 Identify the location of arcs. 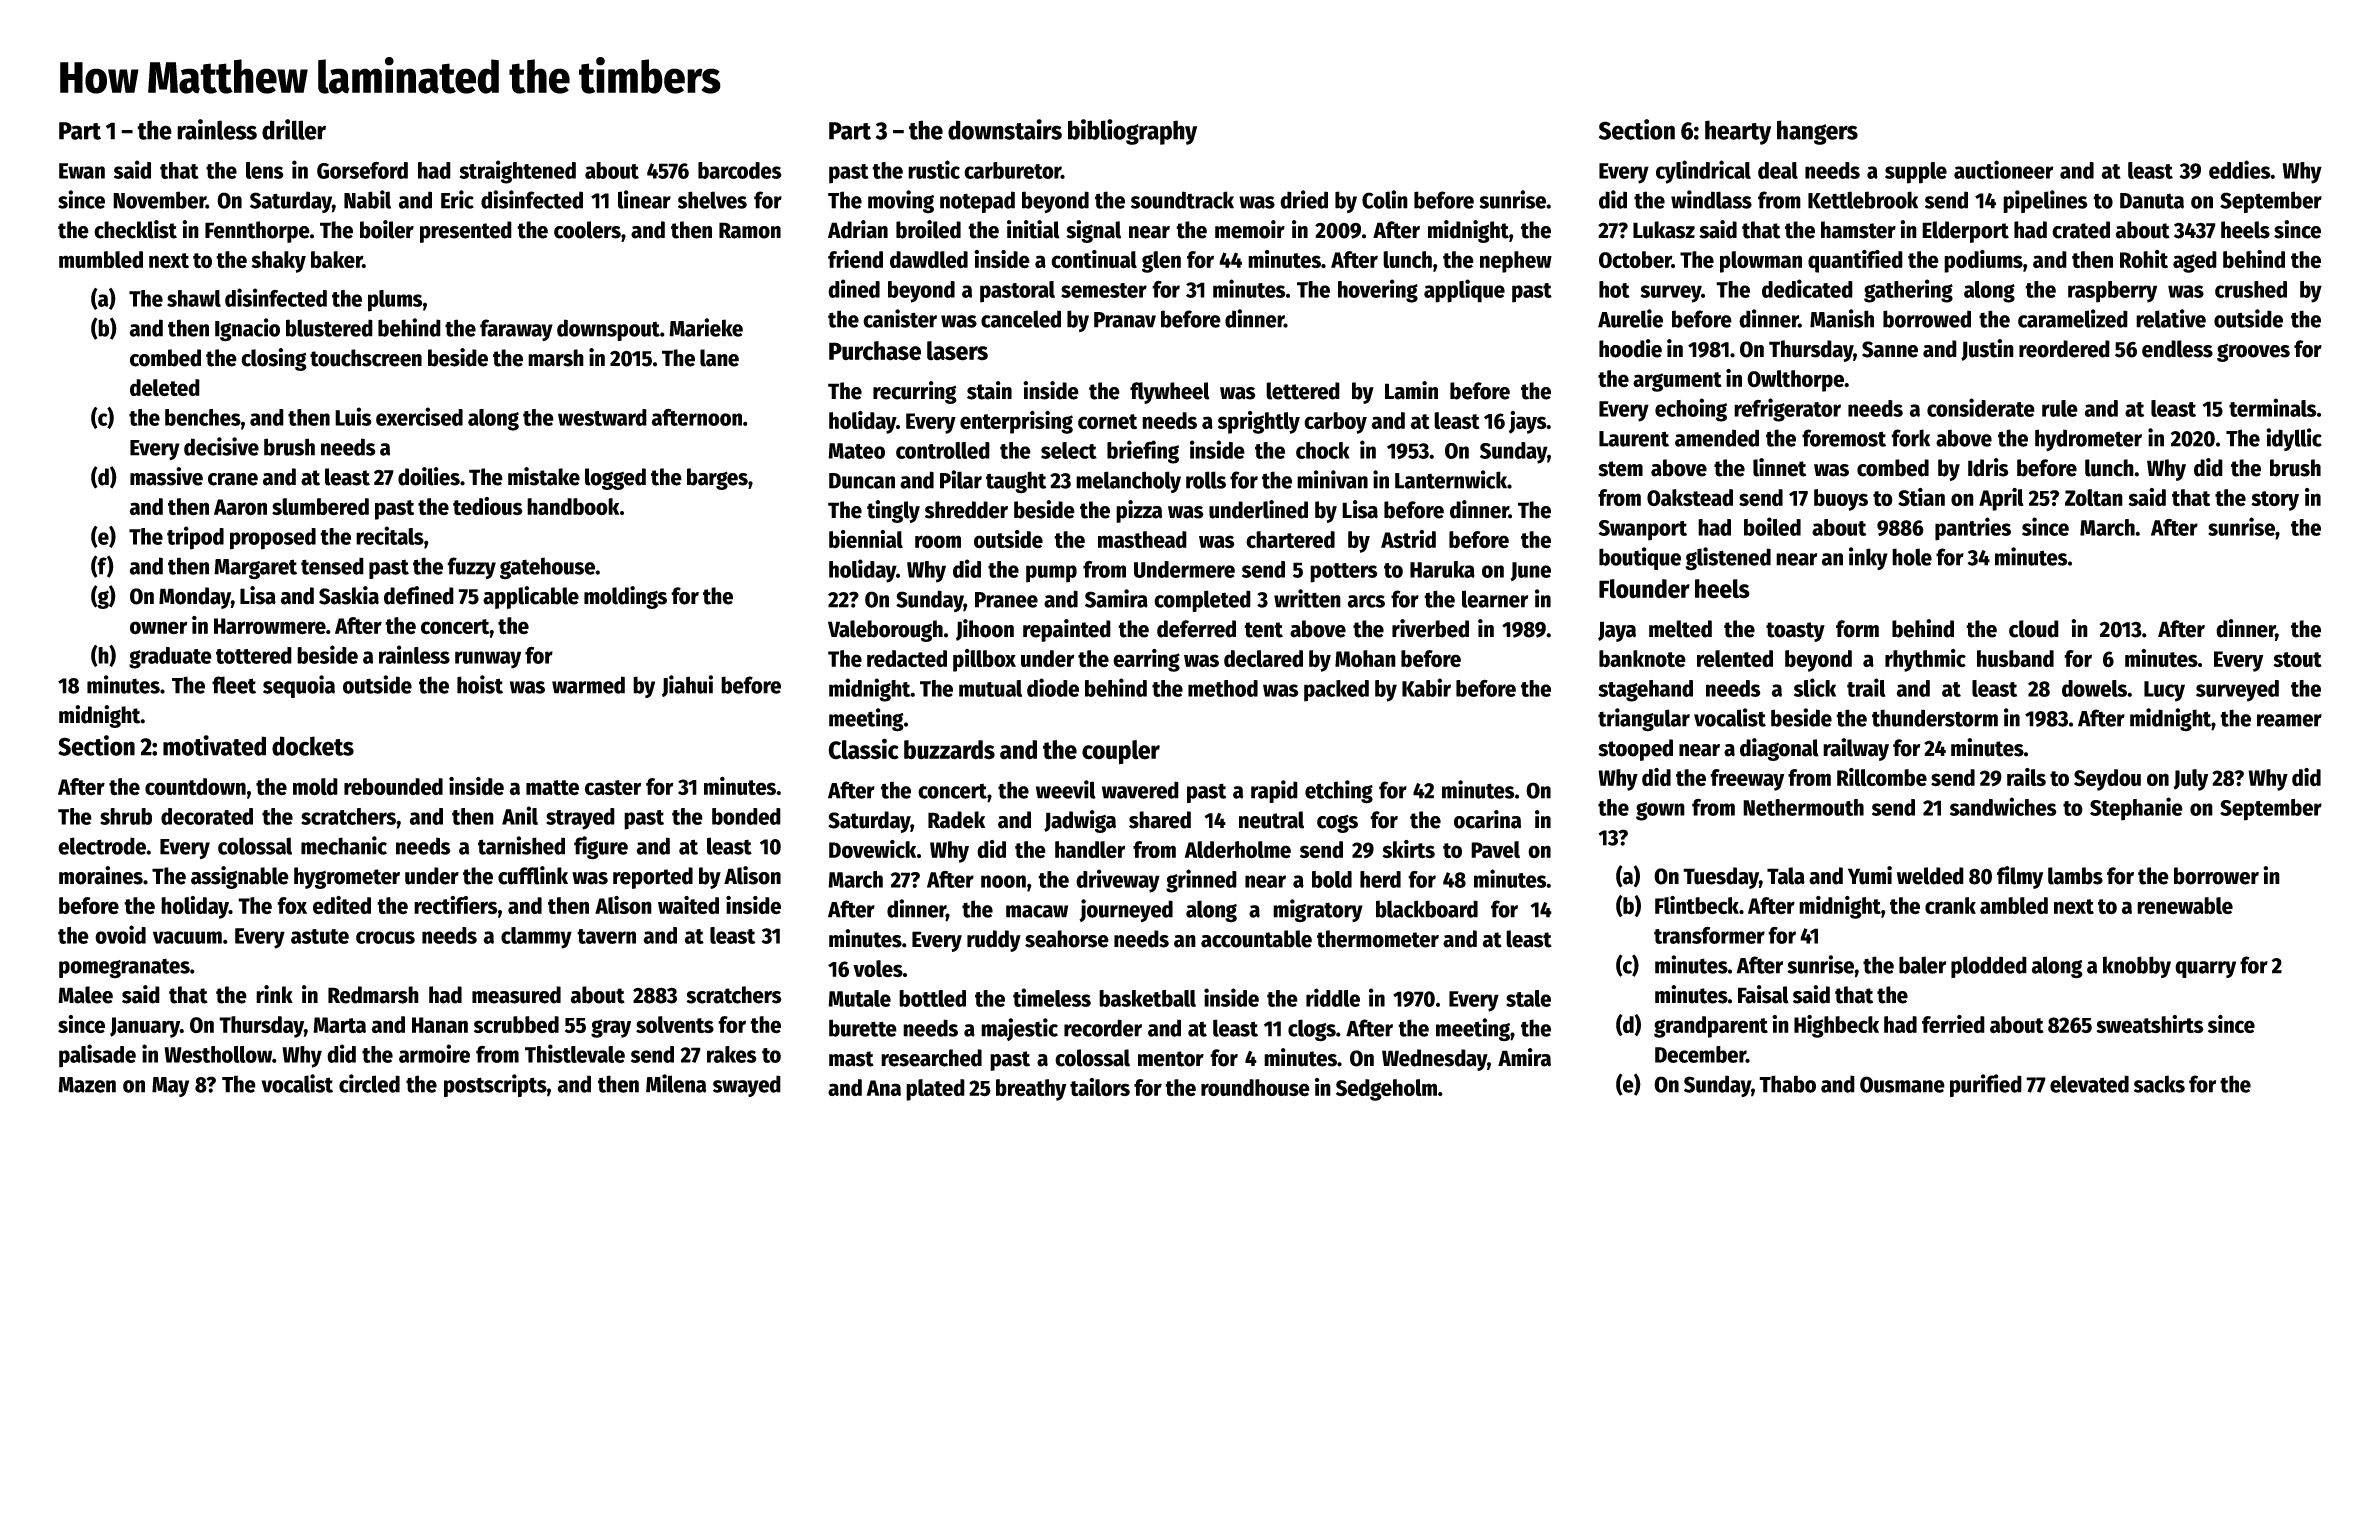
(1366, 601).
